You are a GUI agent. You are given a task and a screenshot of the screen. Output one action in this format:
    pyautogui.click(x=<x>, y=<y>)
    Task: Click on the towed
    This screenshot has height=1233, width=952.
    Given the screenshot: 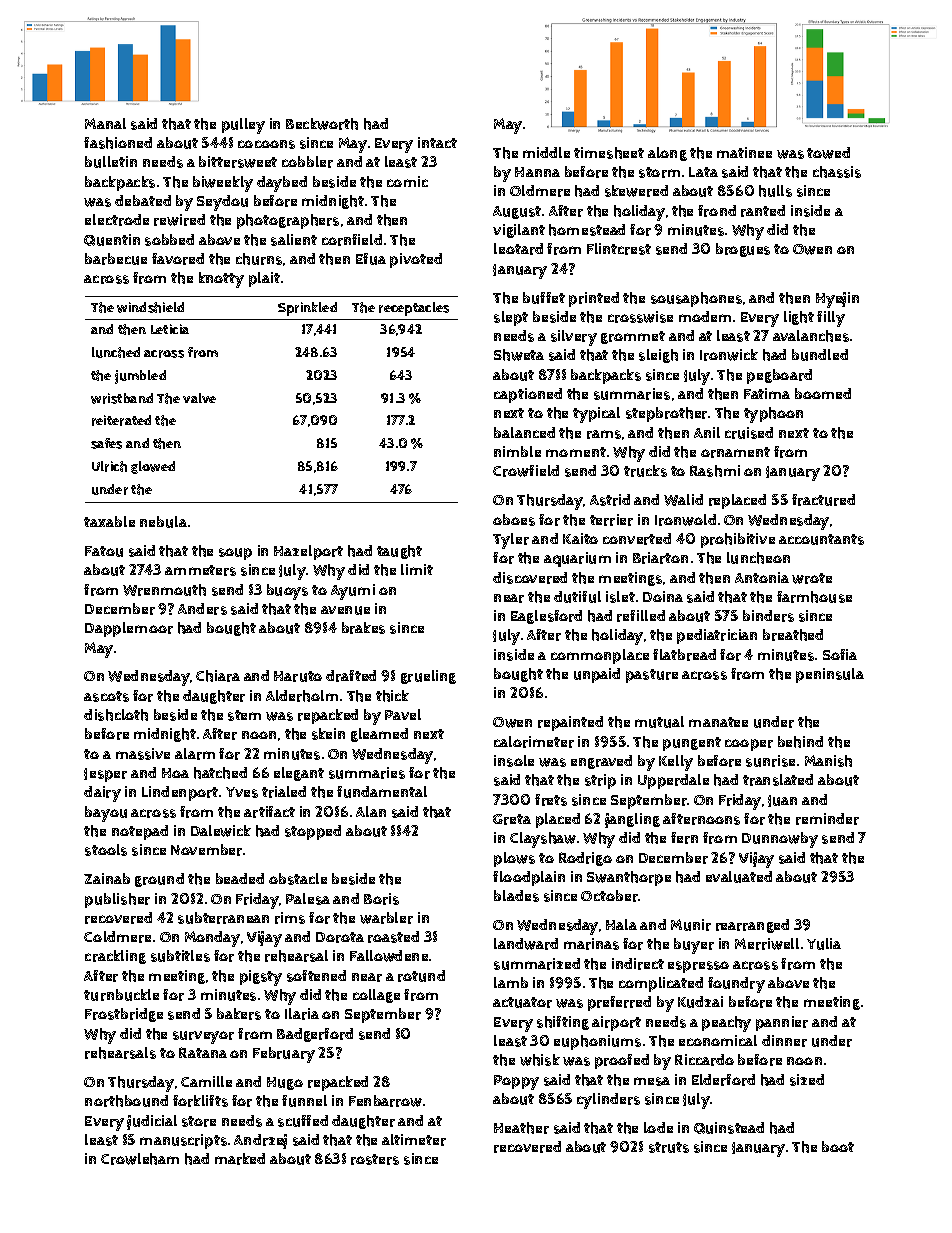 What is the action you would take?
    pyautogui.click(x=828, y=153)
